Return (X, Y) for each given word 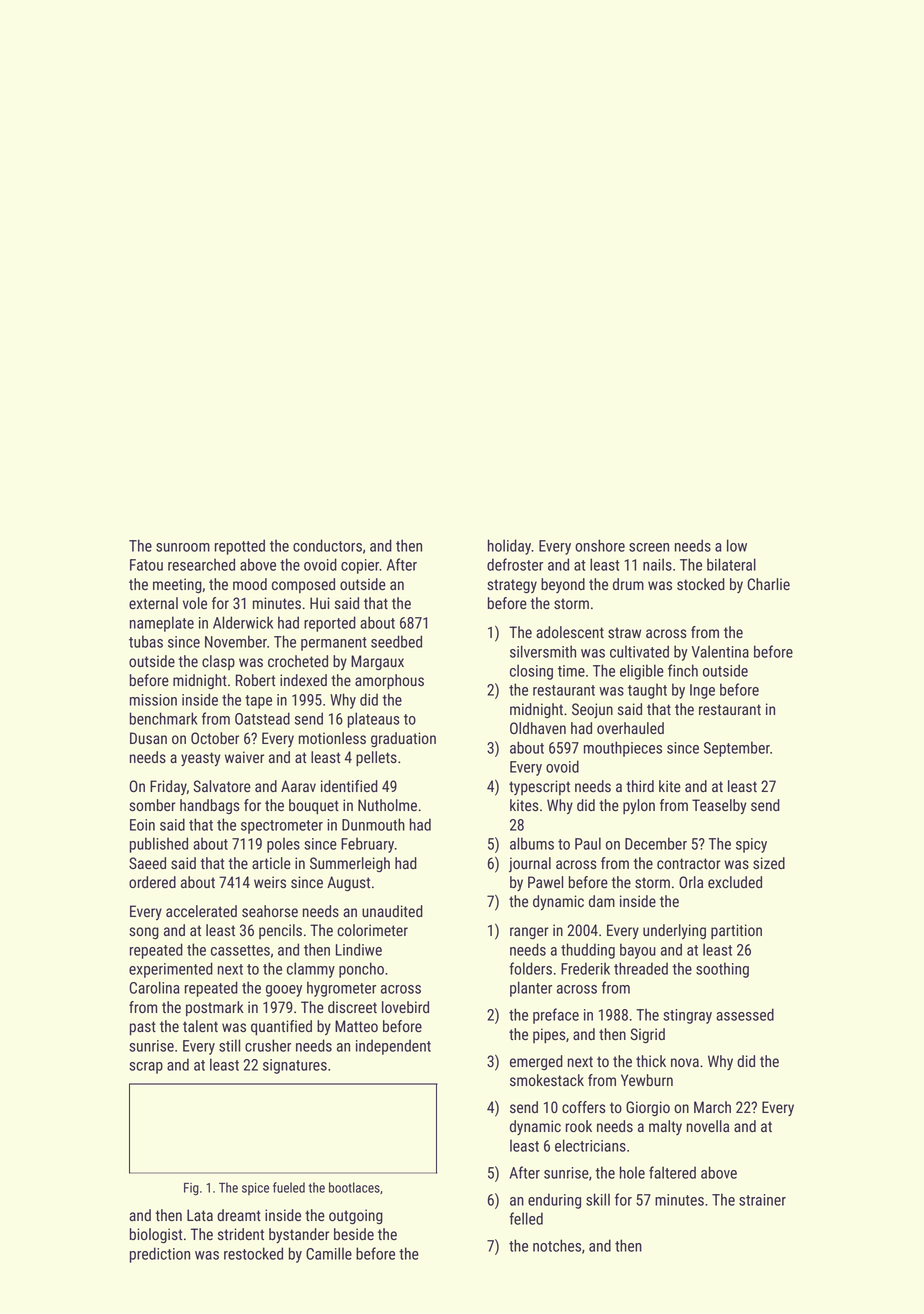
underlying (674, 931)
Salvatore (222, 786)
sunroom (183, 547)
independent (393, 1047)
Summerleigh (350, 865)
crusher (268, 1045)
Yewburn (647, 1080)
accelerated (201, 911)
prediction (160, 1255)
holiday (509, 547)
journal (530, 864)
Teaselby (719, 806)
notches (557, 1245)
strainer (762, 1200)
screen (649, 547)
